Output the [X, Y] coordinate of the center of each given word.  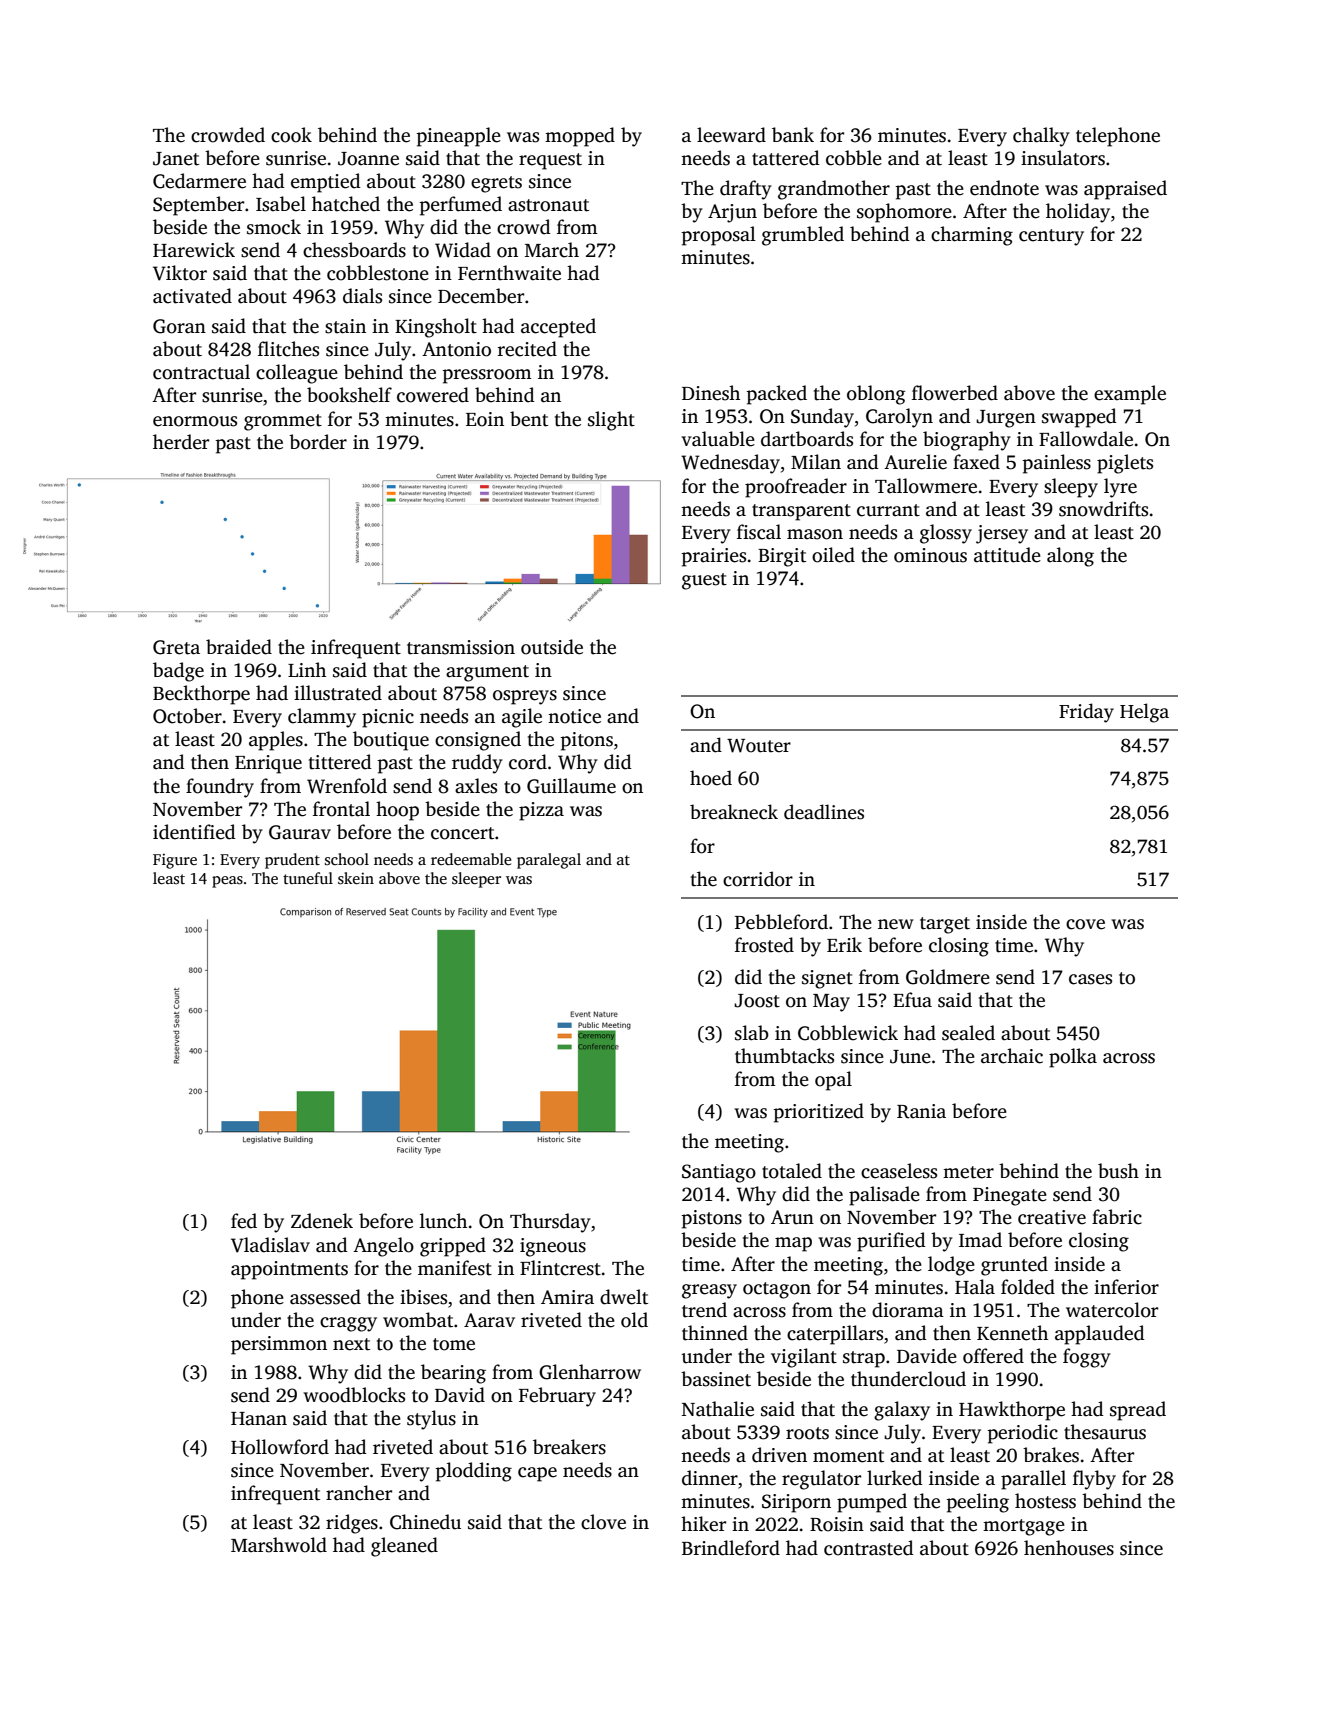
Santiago [719, 1173]
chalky [1041, 137]
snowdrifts [1103, 509]
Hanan [259, 1419]
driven [779, 1455]
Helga [1144, 713]
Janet [176, 159]
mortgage [1024, 1527]
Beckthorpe [201, 695]
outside [552, 647]
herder [181, 442]
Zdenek [322, 1221]
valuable [718, 439]
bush [1118, 1171]
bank [793, 135]
